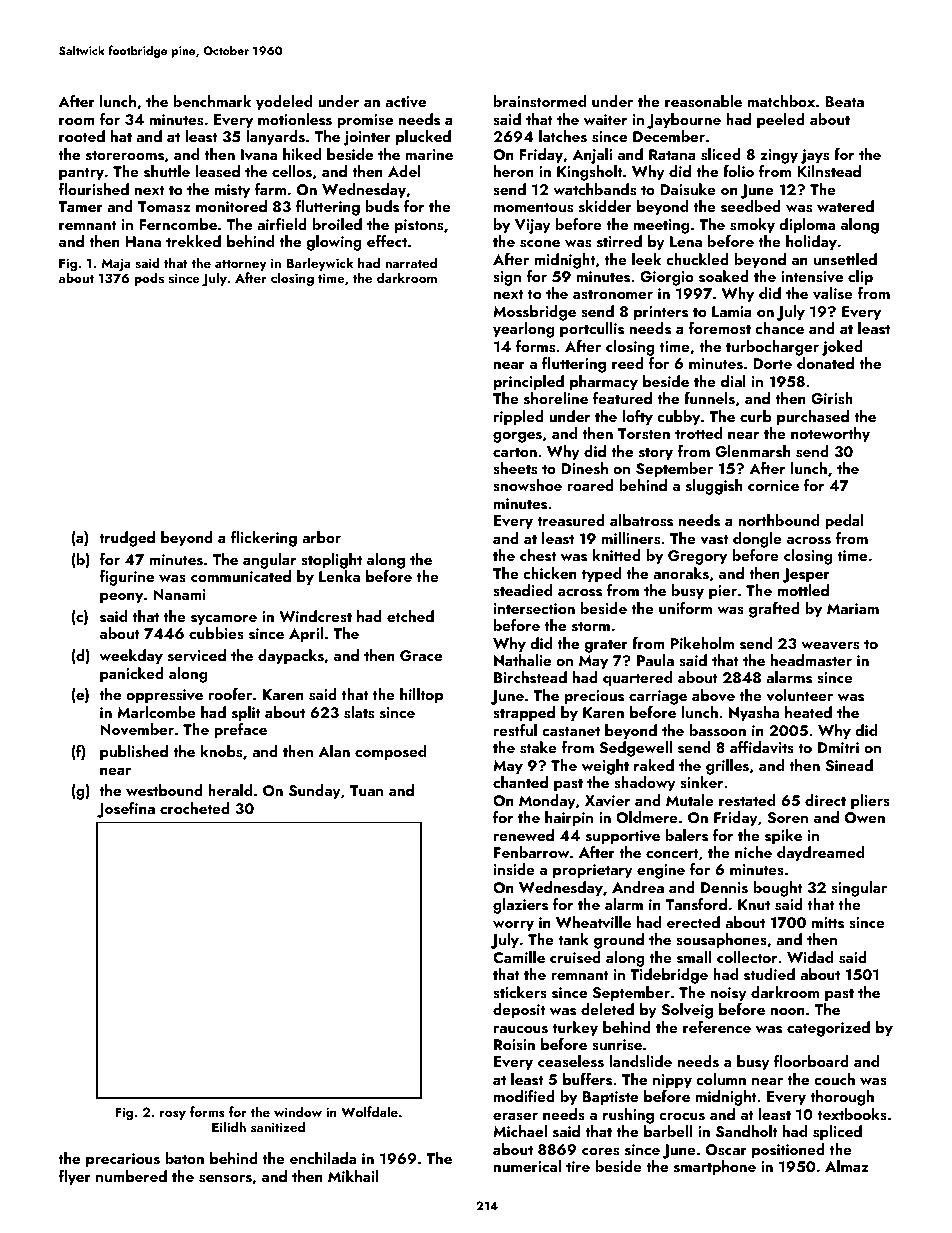  I want to click on pods, so click(149, 279).
